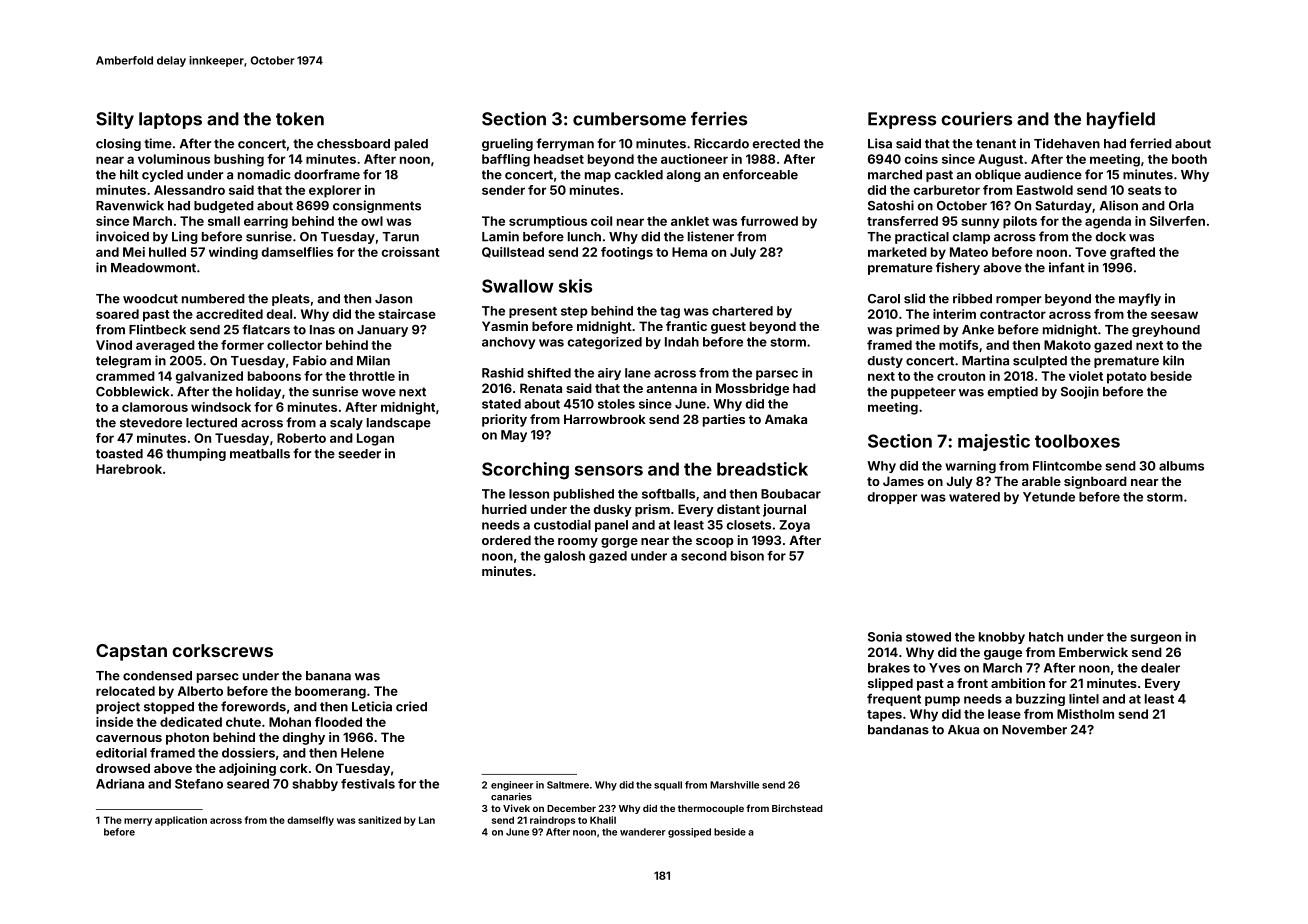 The height and width of the screenshot is (924, 1308). Describe the element at coordinates (575, 286) in the screenshot. I see `skis` at that location.
